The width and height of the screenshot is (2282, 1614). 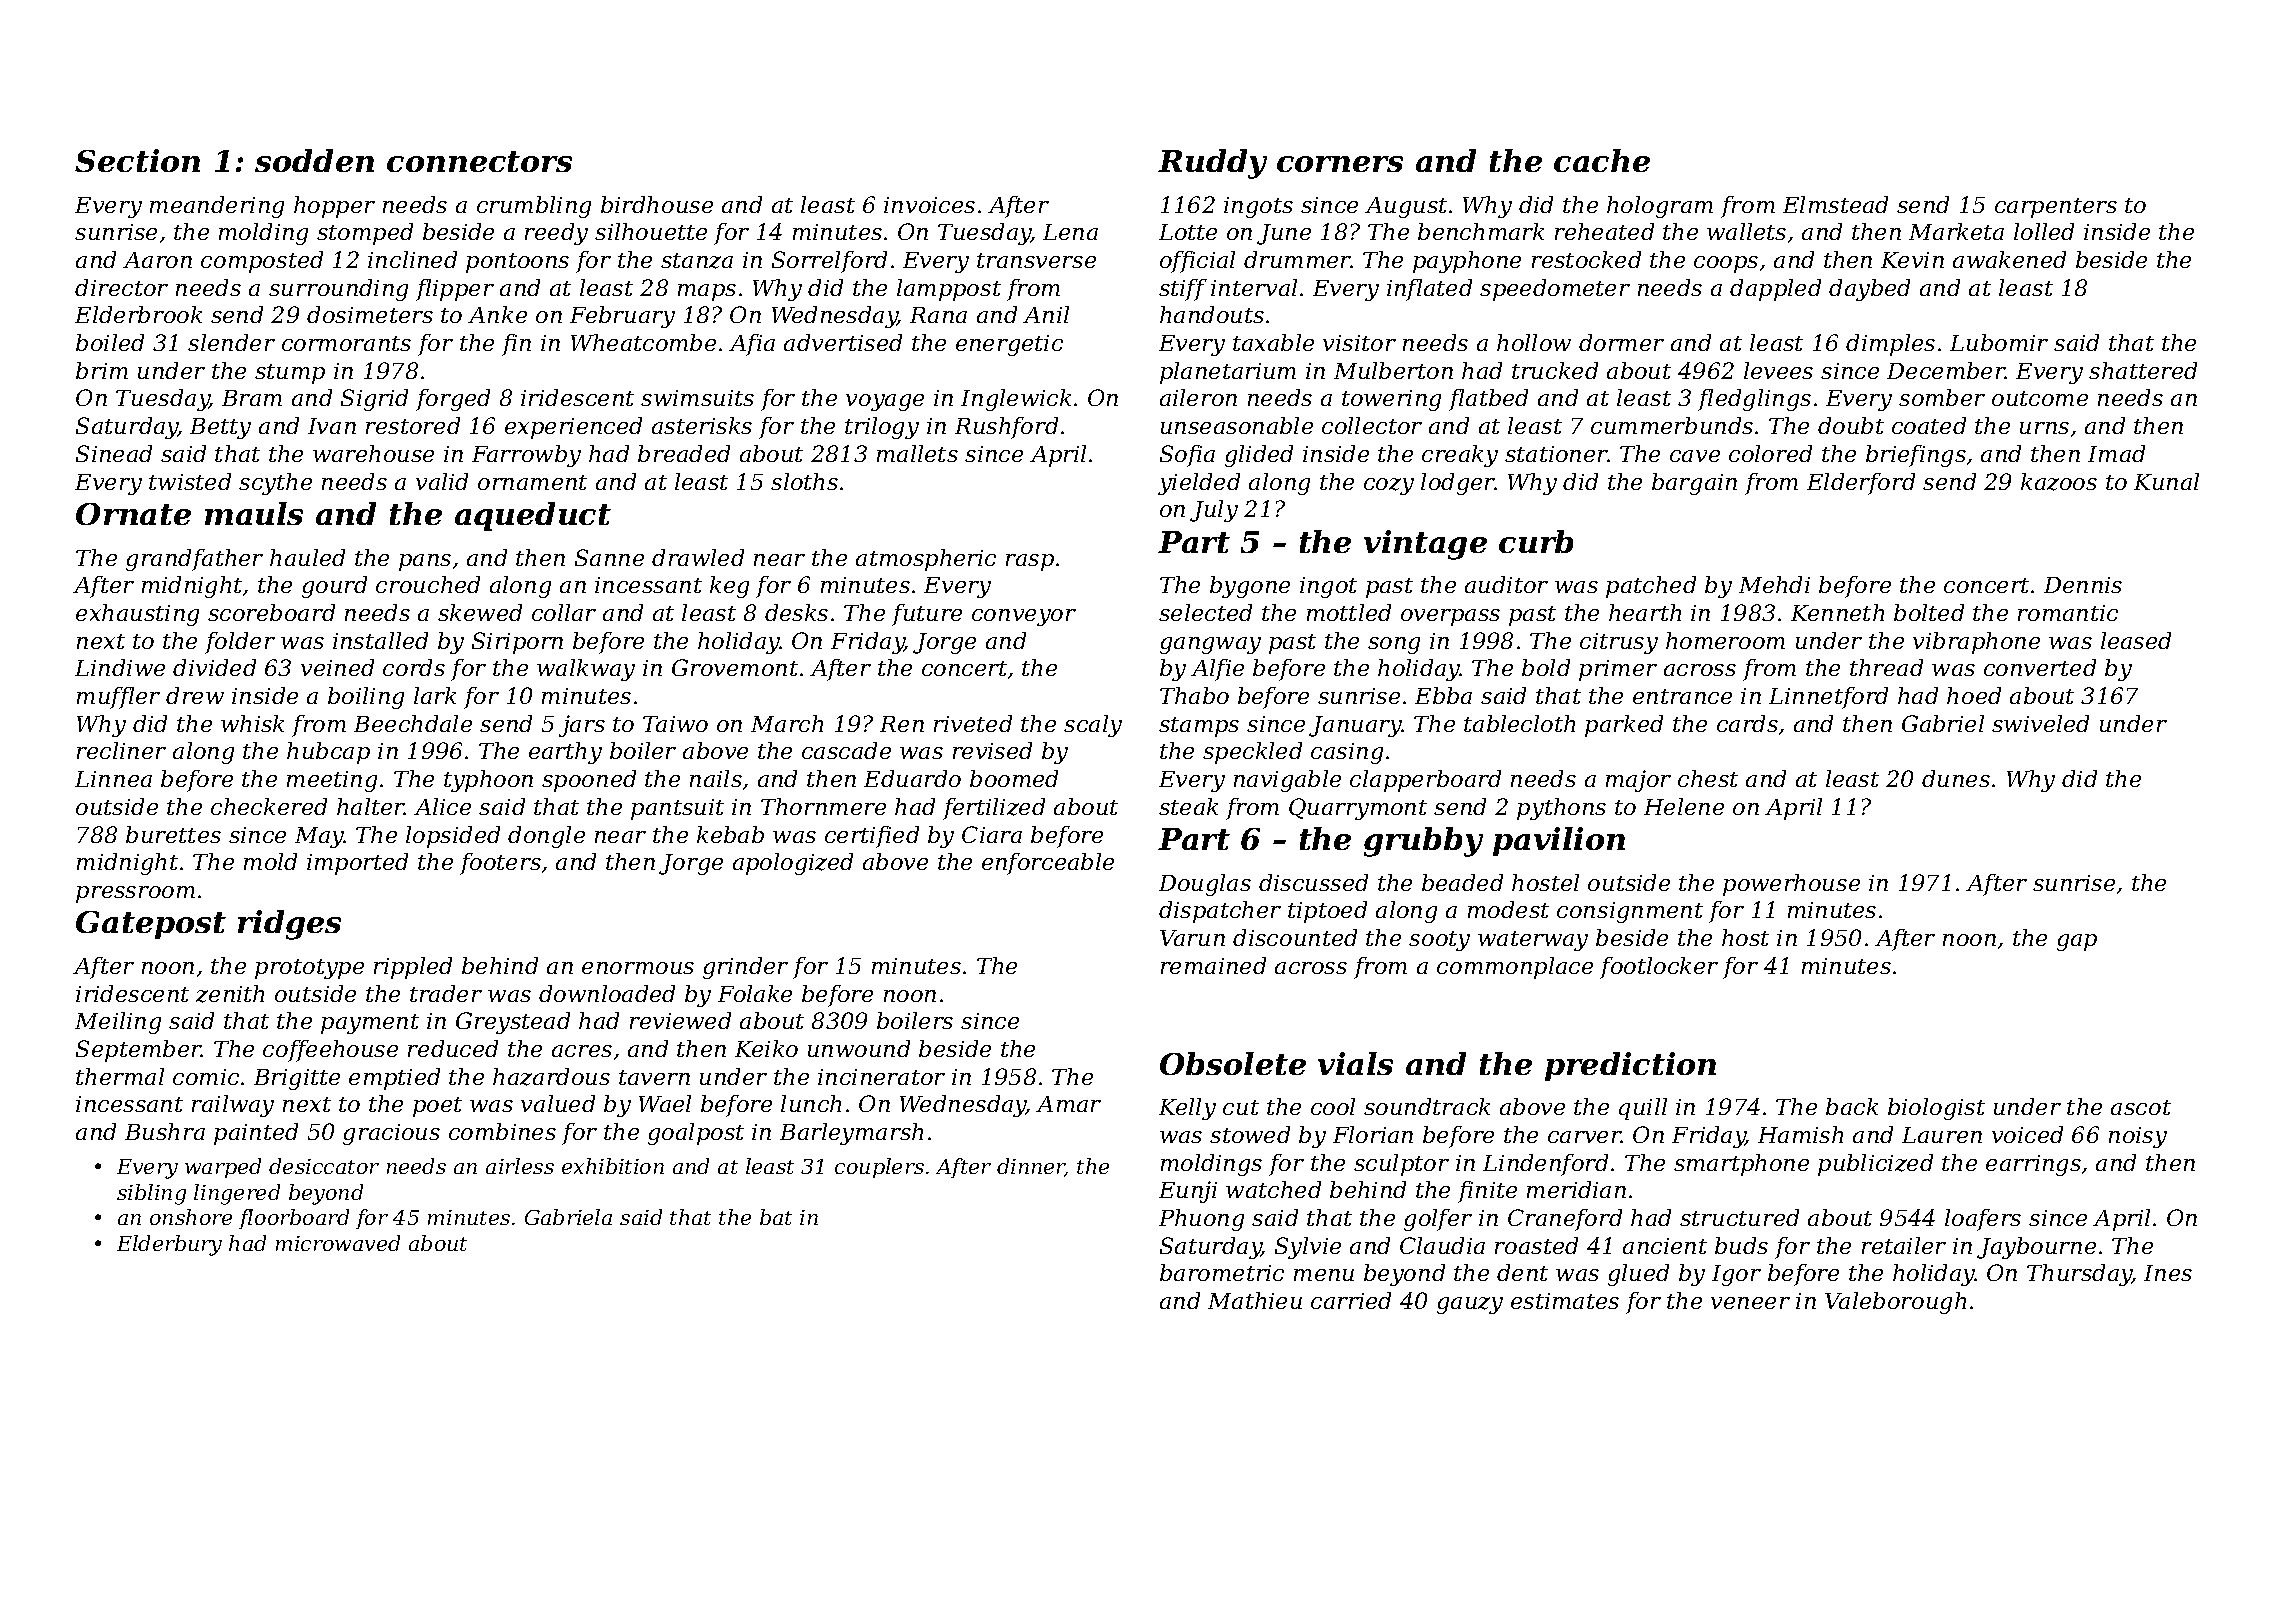 I want to click on carpenters, so click(x=2056, y=208).
